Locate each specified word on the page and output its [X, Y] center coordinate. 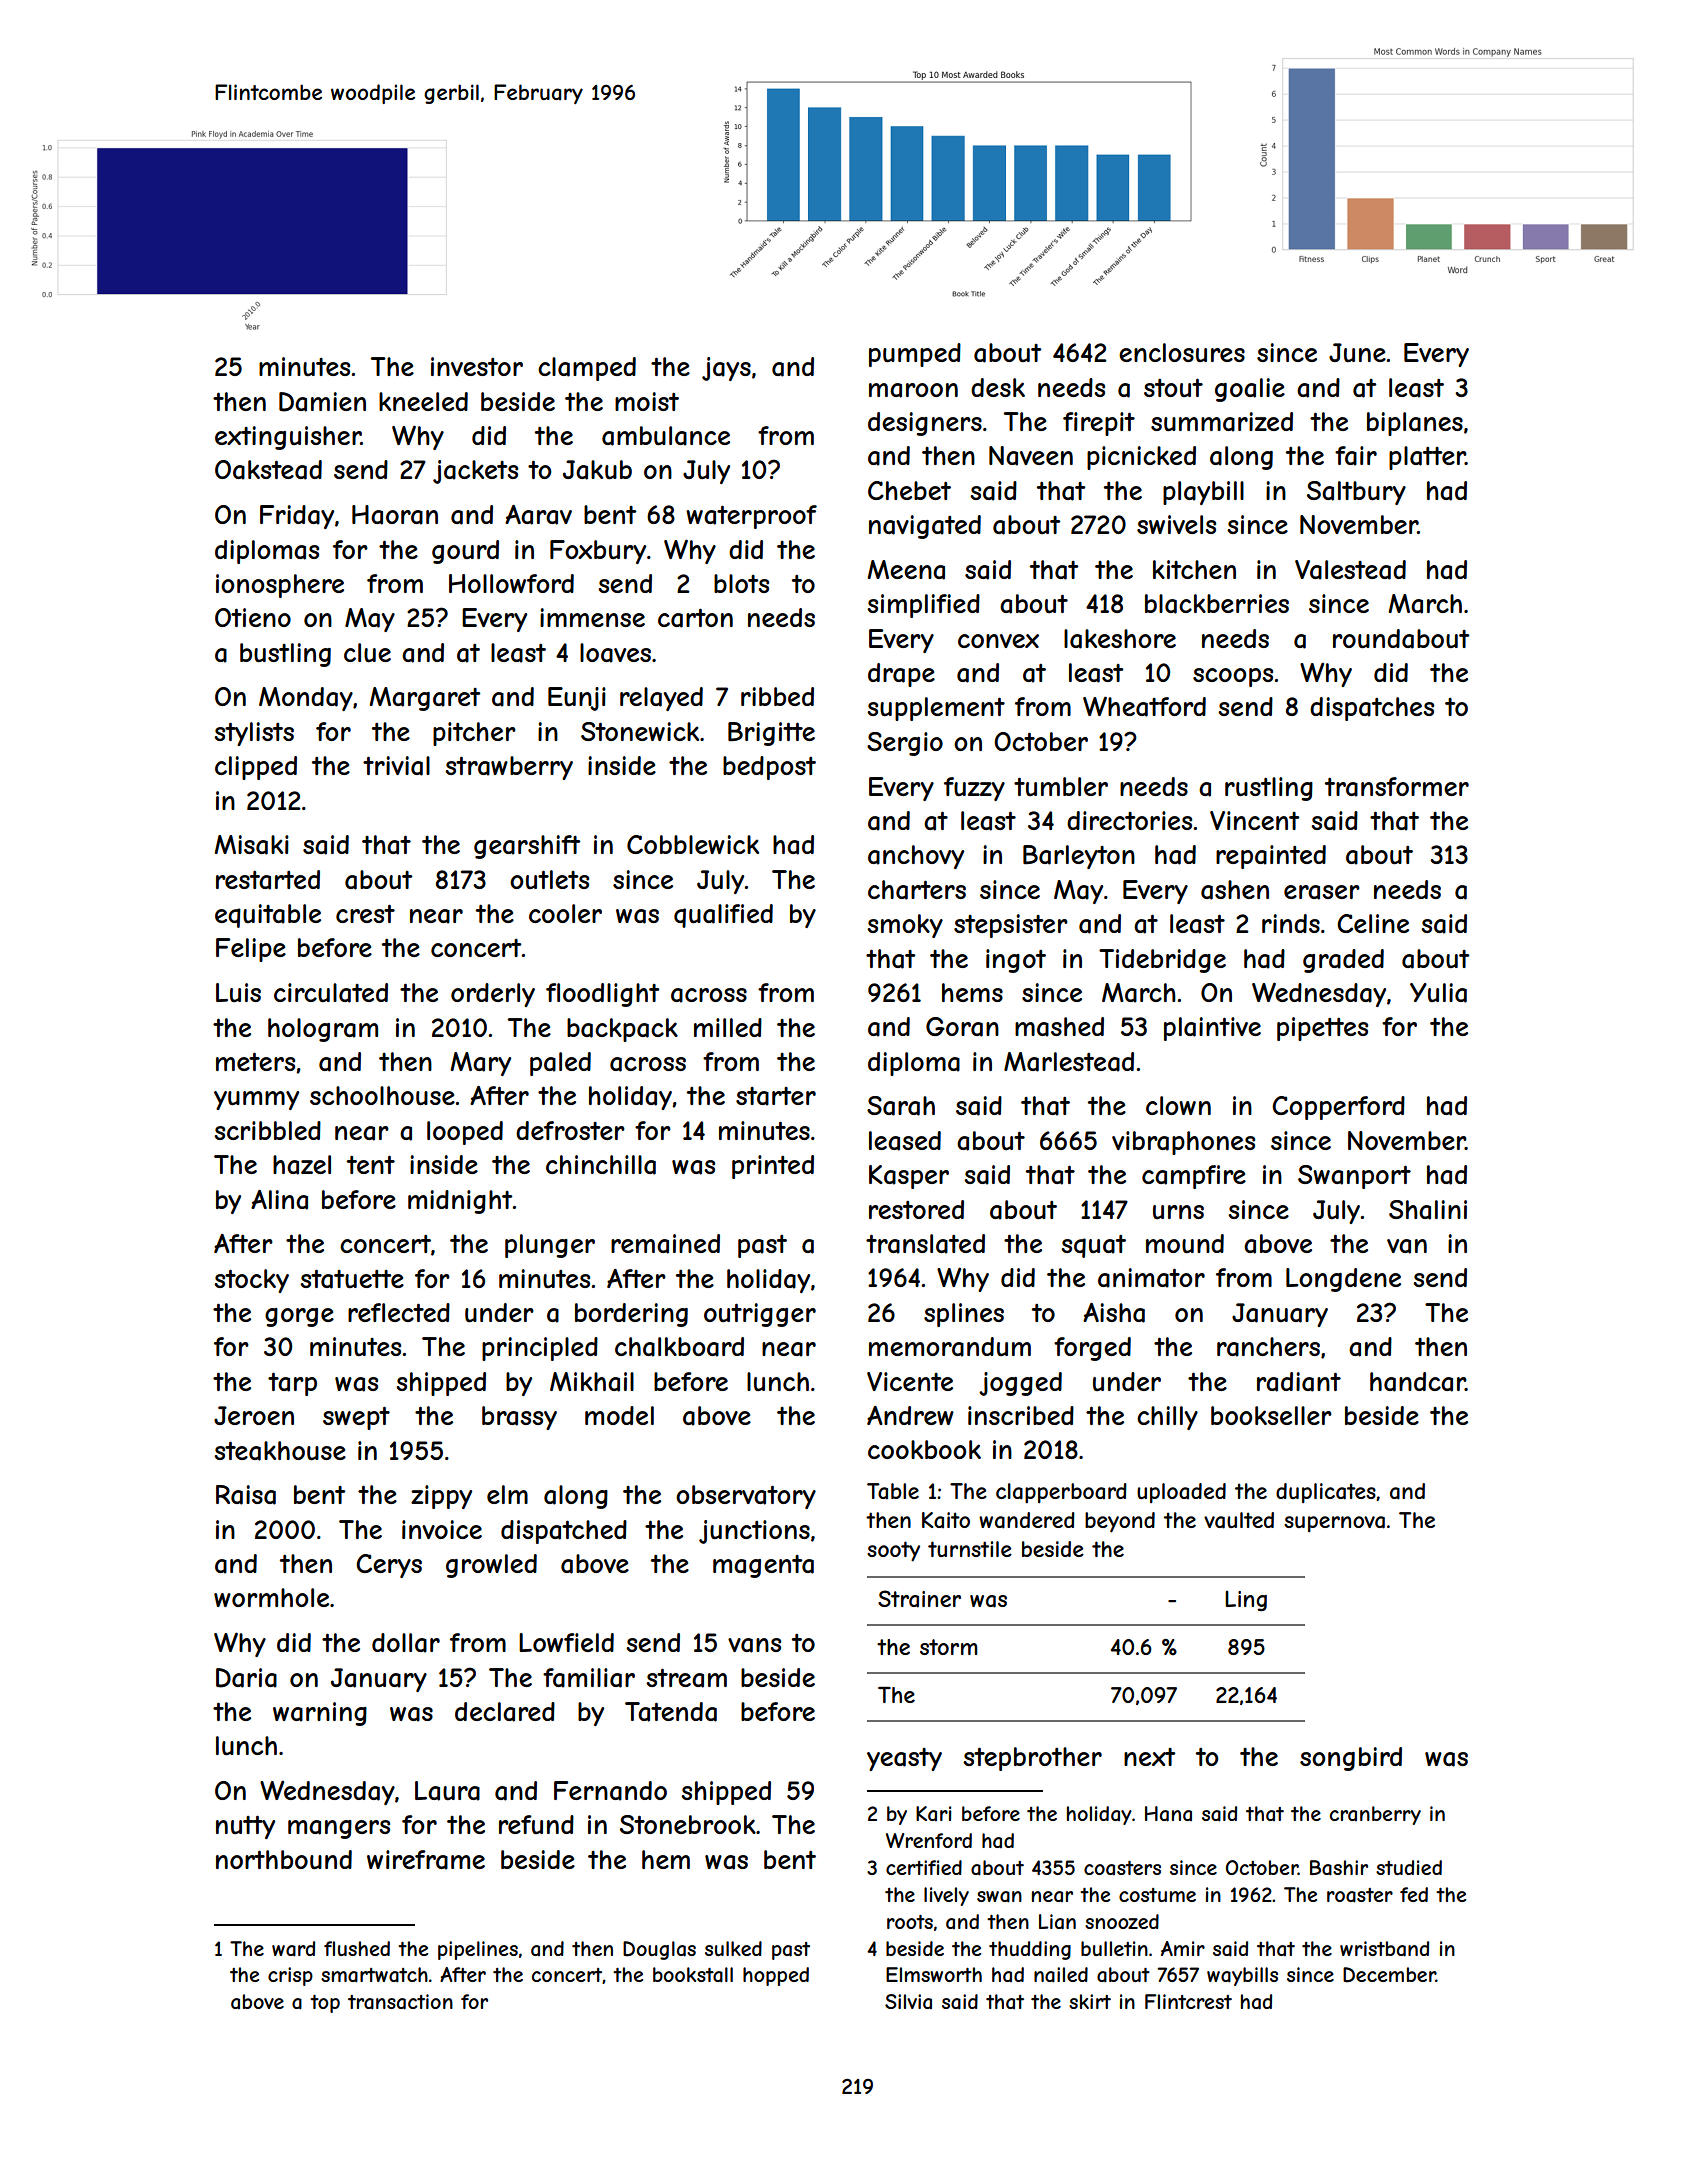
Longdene [1343, 1280]
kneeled [423, 401]
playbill [1203, 493]
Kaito [946, 1520]
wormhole [271, 1597]
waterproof [751, 517]
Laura [447, 1791]
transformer [1397, 787]
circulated [331, 993]
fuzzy [974, 789]
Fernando [610, 1791]
